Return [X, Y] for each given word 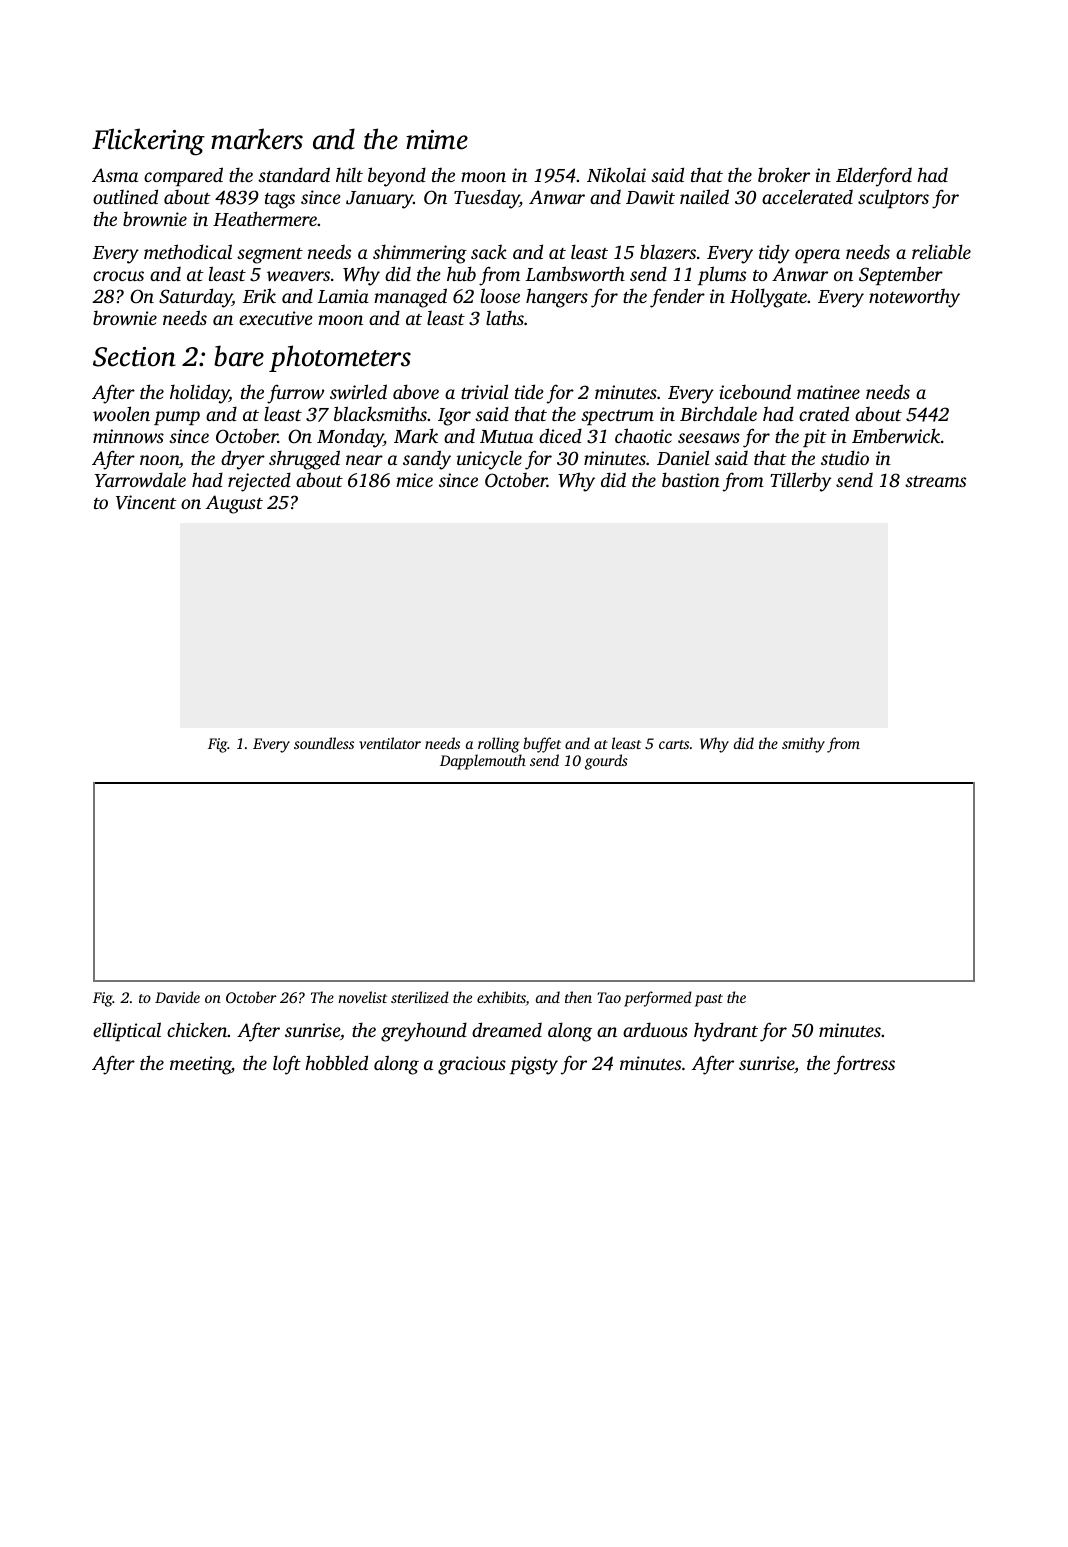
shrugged [304, 460]
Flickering [148, 142]
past [709, 1000]
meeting [200, 1065]
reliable [941, 251]
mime [437, 140]
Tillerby [800, 482]
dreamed [507, 1029]
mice [414, 480]
